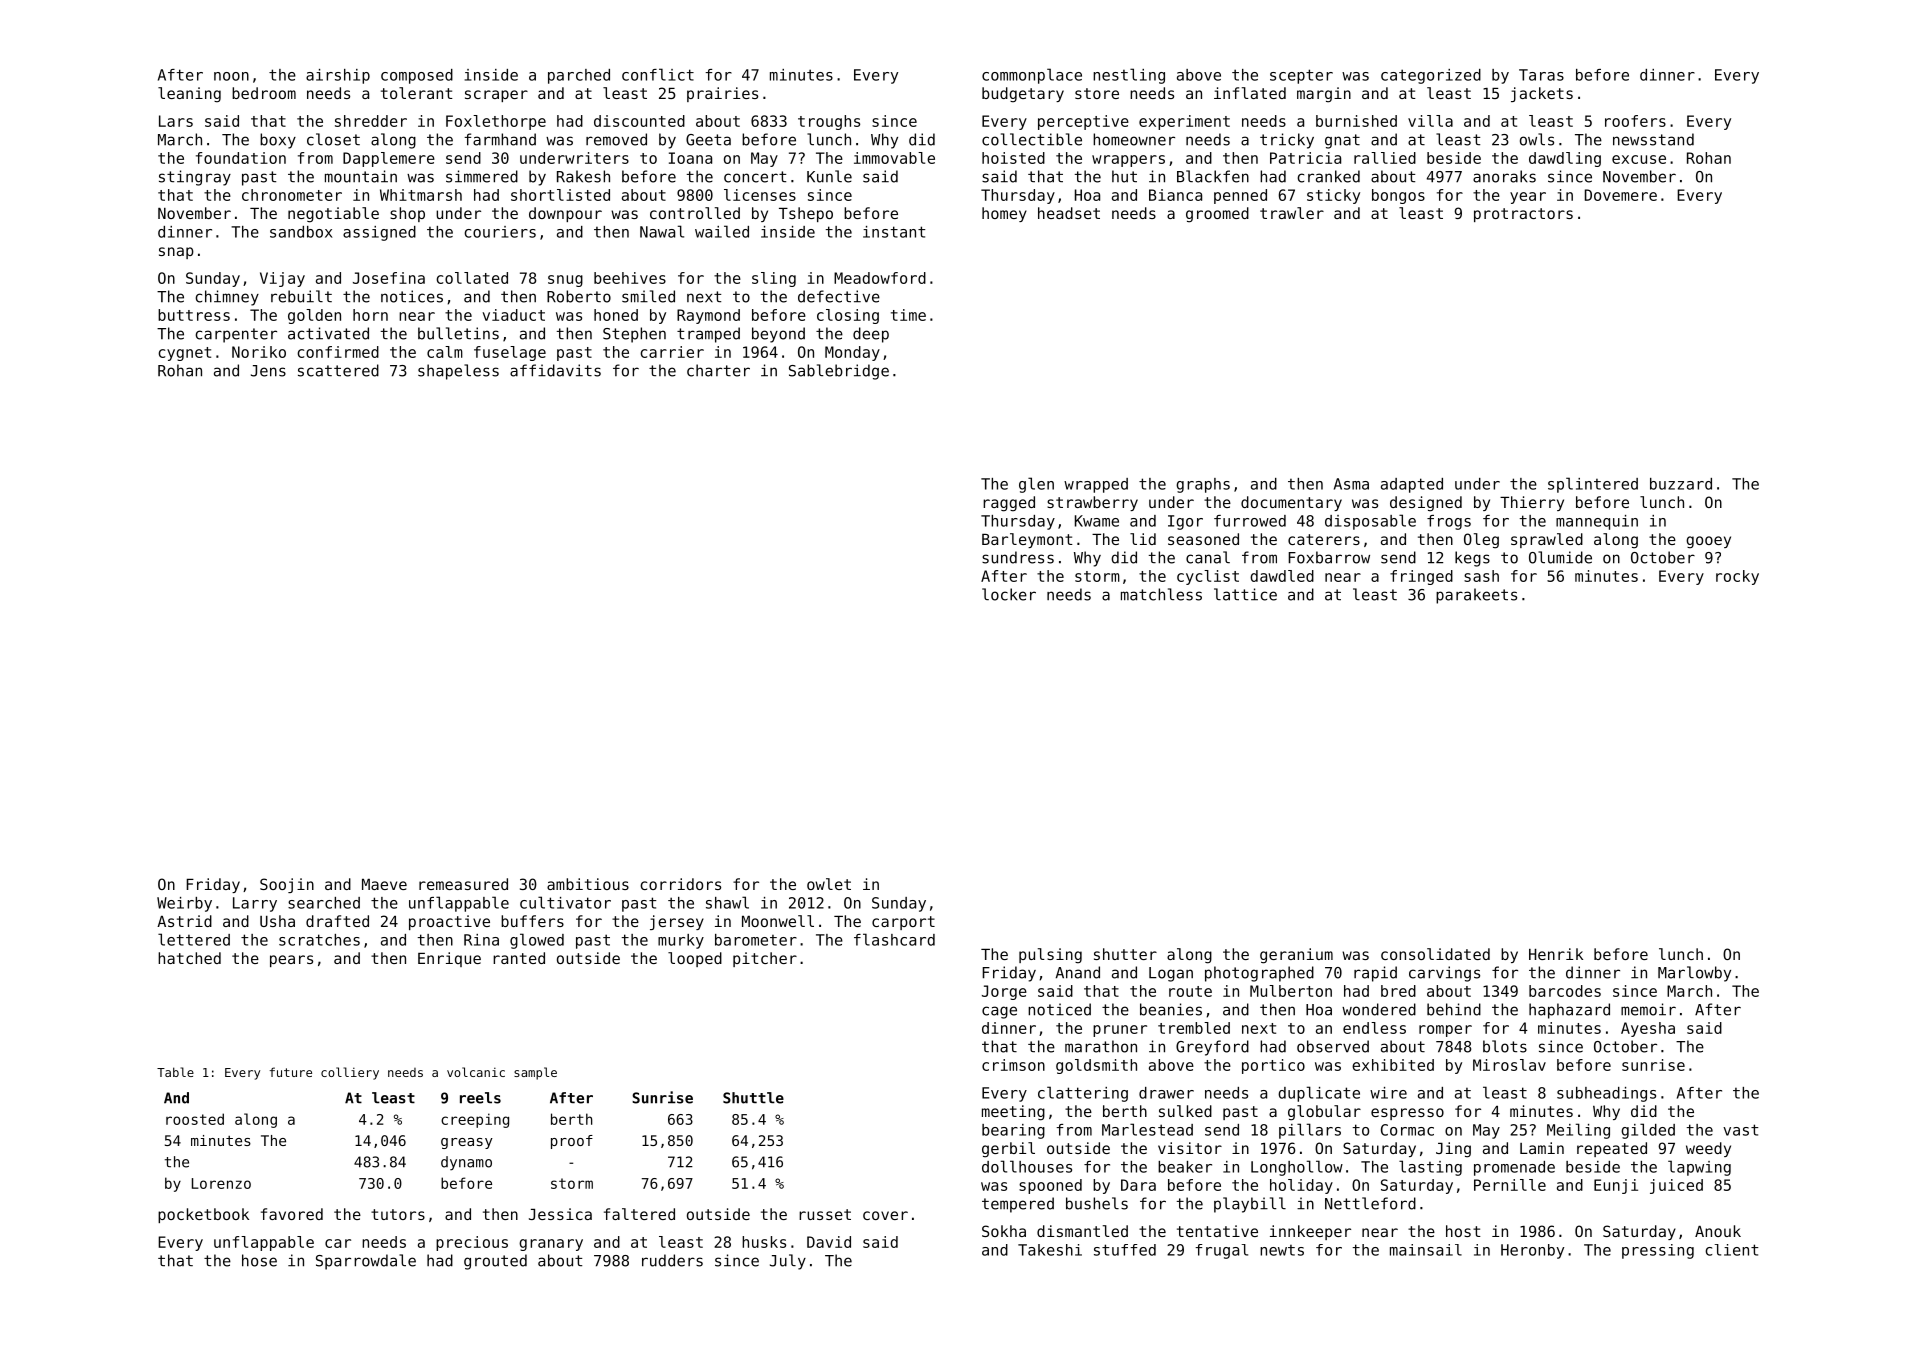 This screenshot has width=1921, height=1358. What do you see at coordinates (1129, 76) in the screenshot?
I see `nestling` at bounding box center [1129, 76].
